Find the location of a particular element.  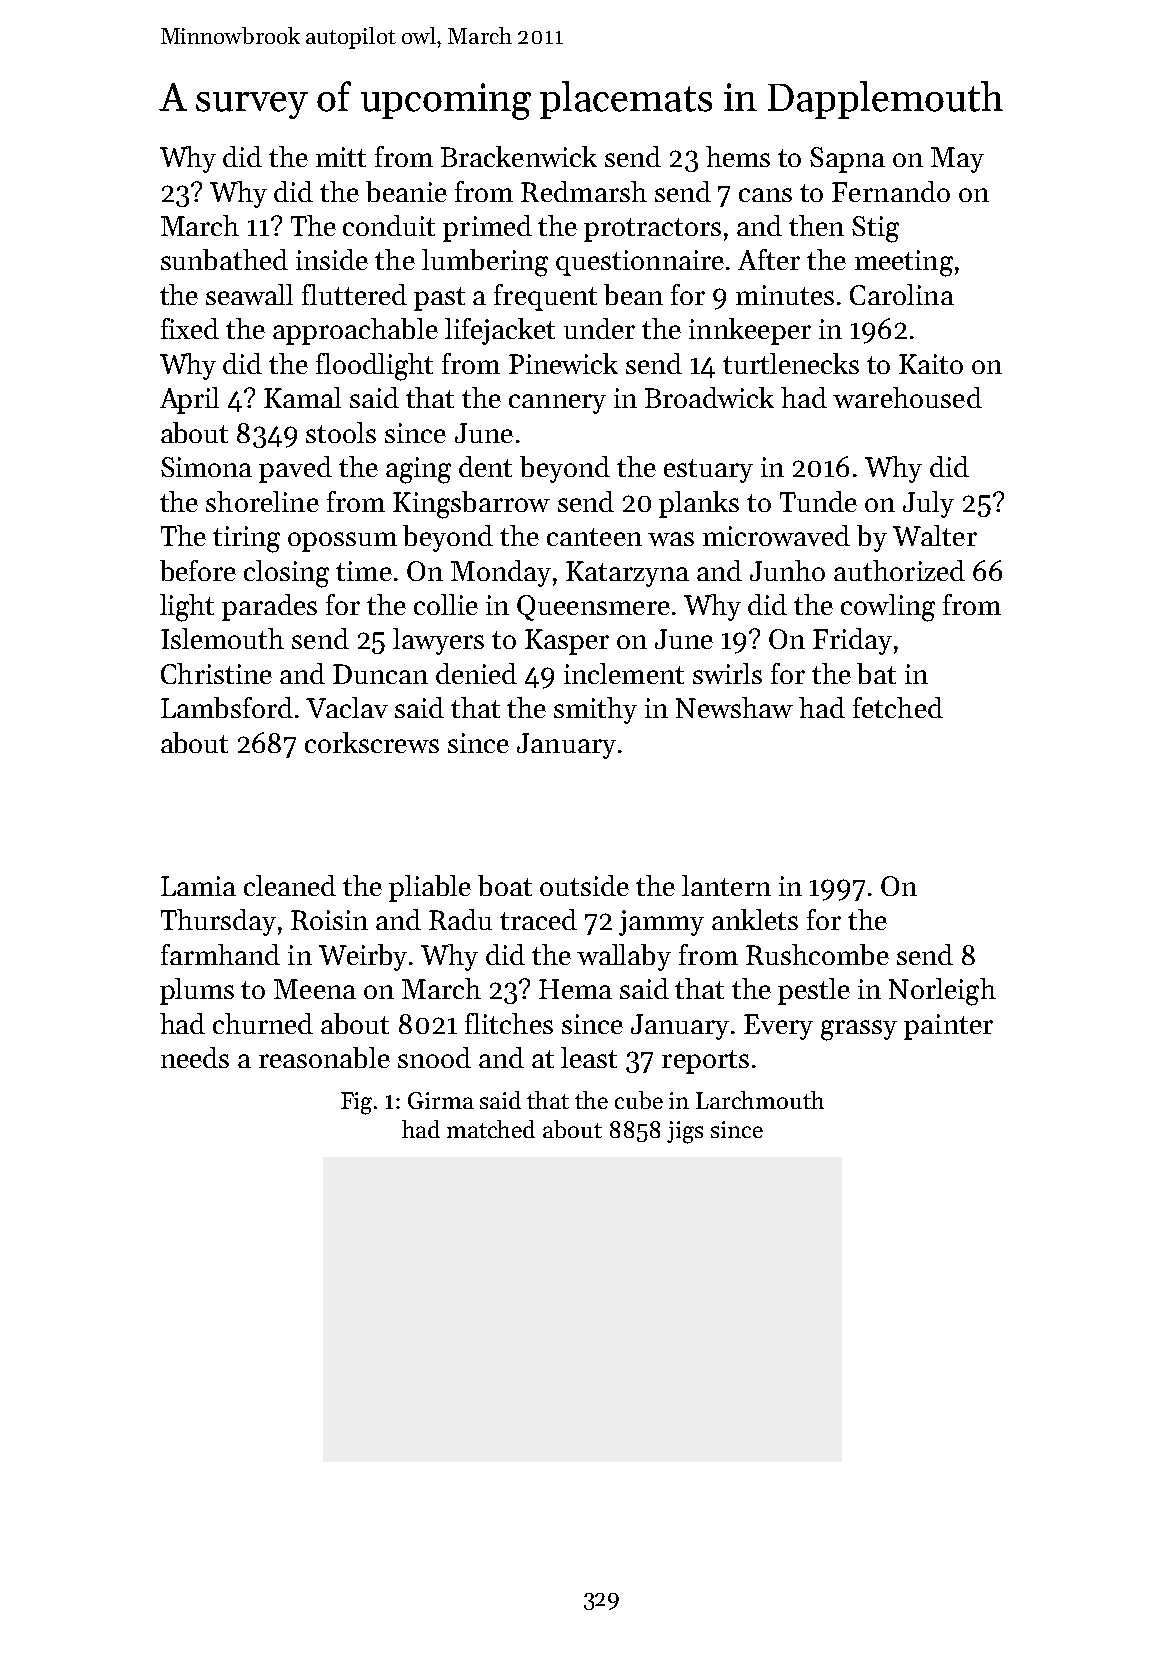

Friday is located at coordinates (852, 641).
